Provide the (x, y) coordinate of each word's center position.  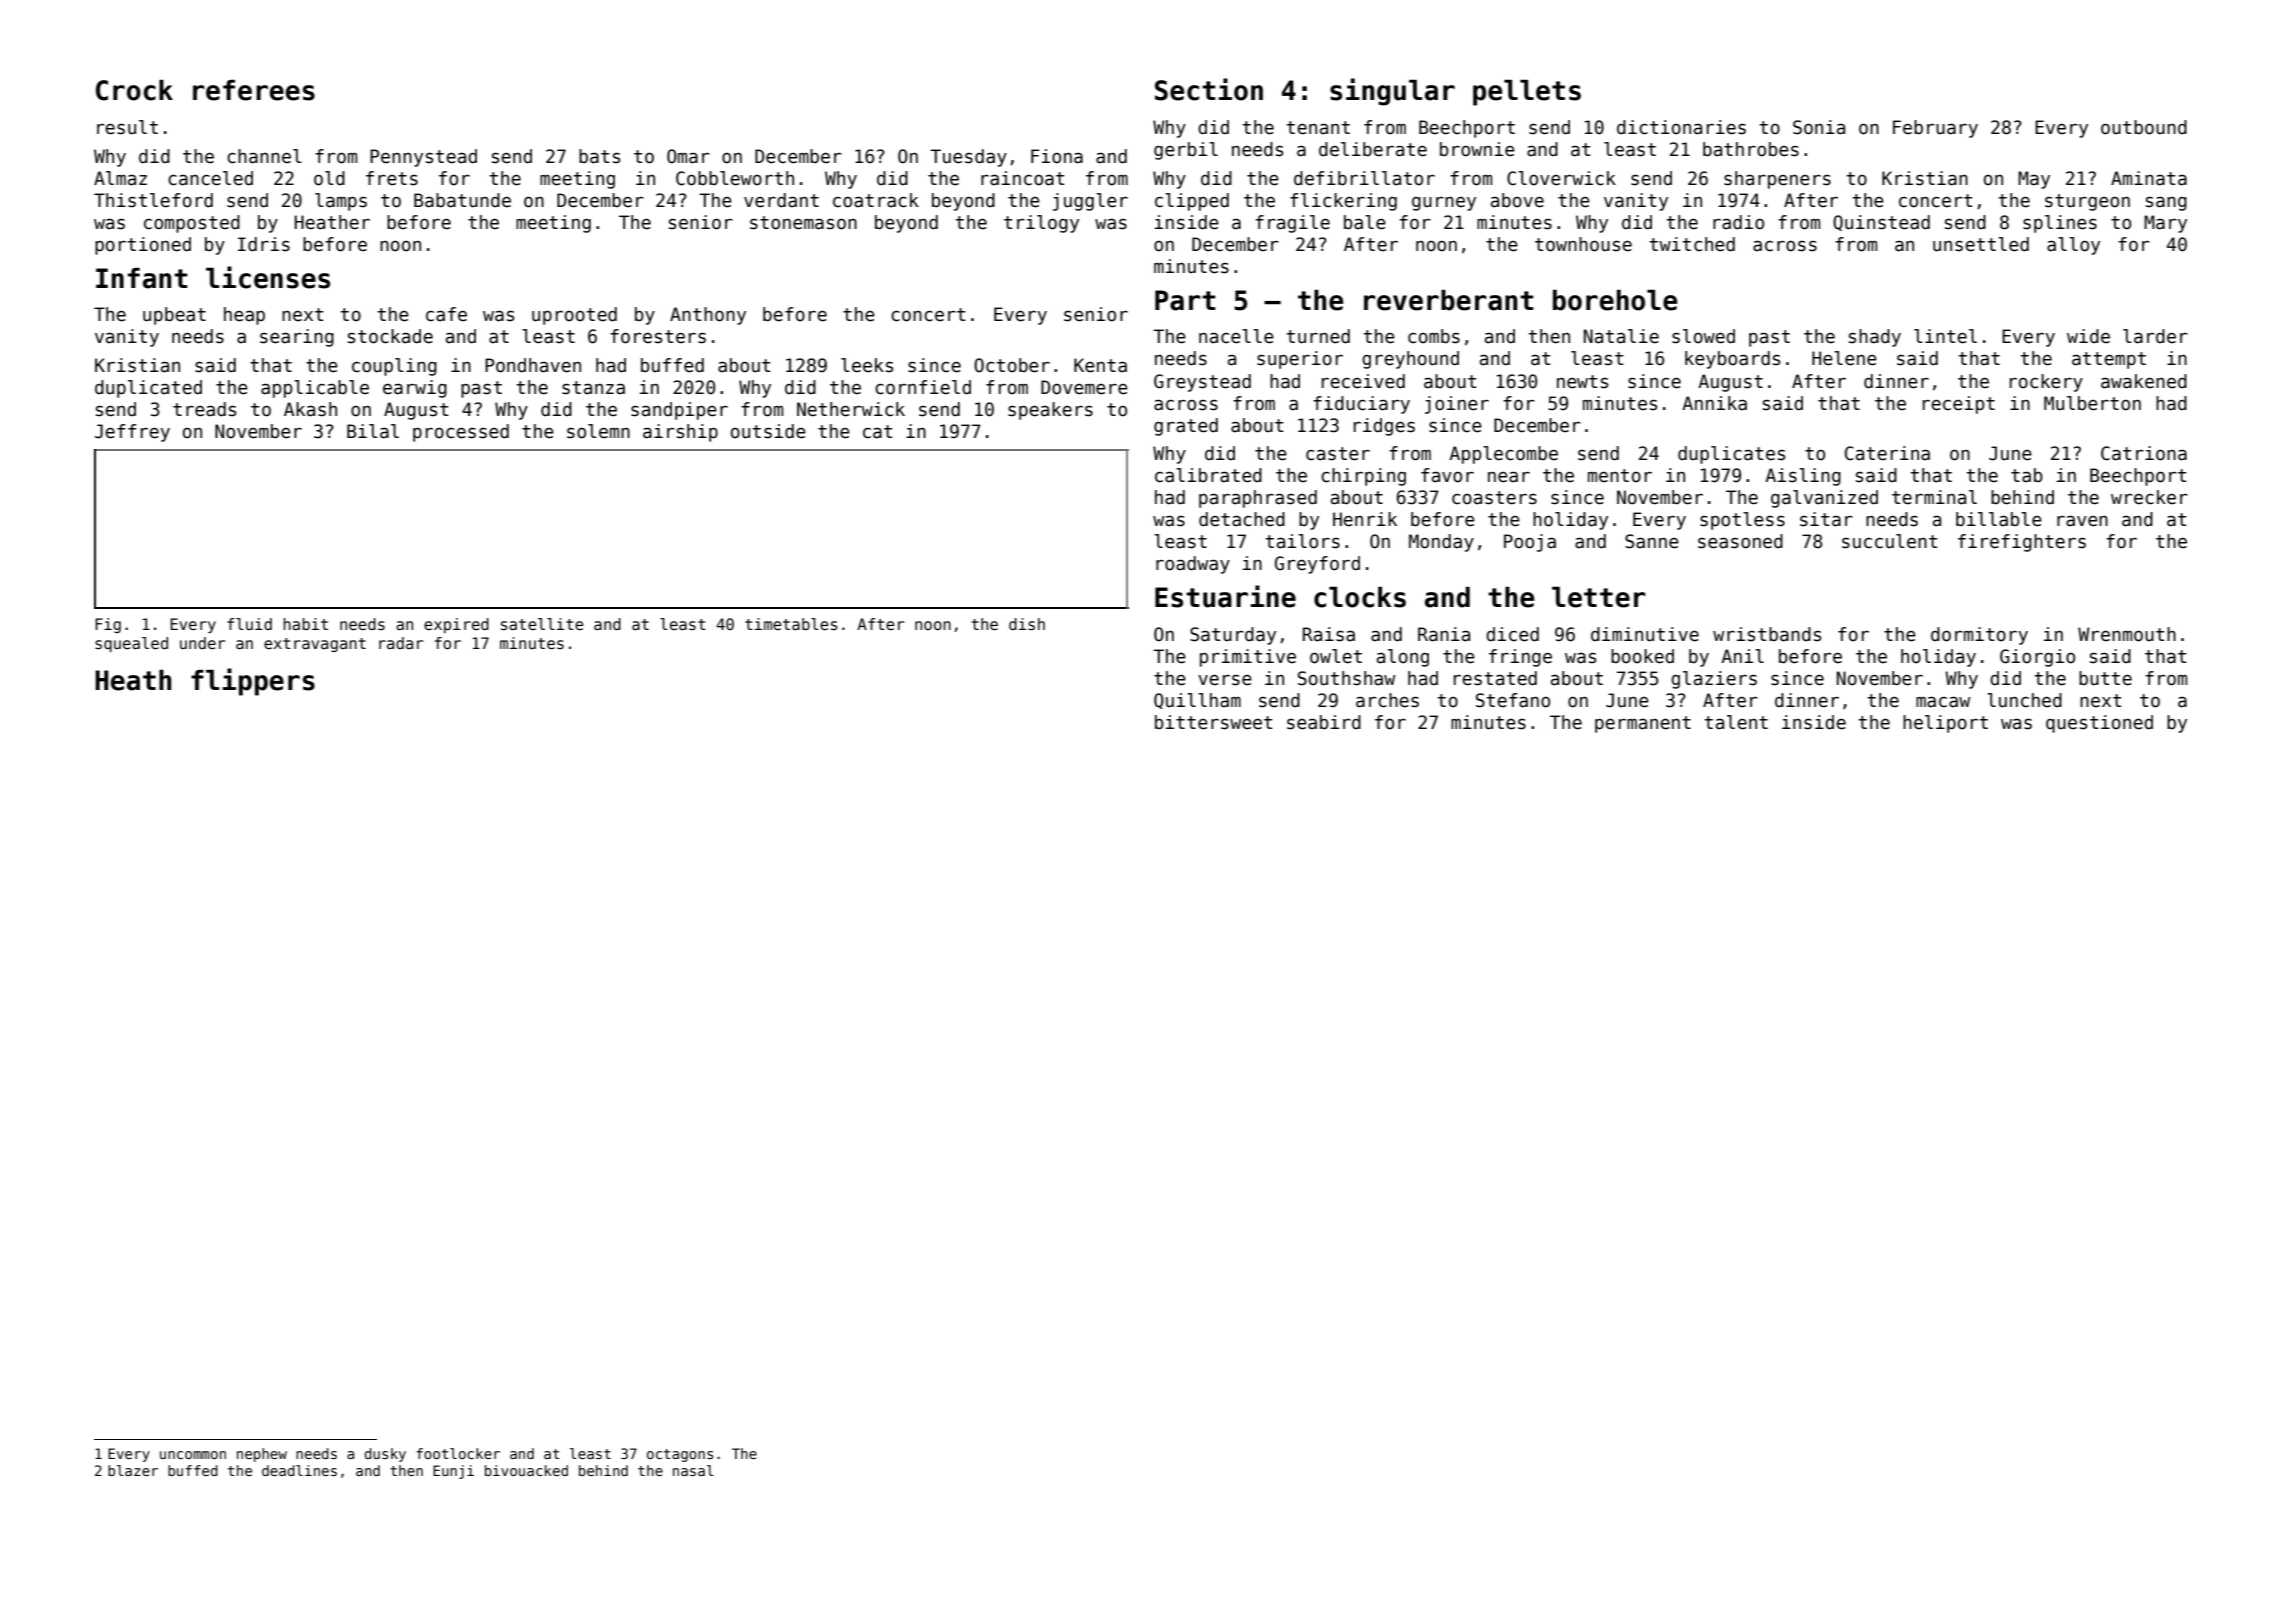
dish (1027, 624)
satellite (542, 624)
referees (254, 90)
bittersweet (1214, 722)
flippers (253, 682)
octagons (680, 1455)
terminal (1934, 497)
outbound (2144, 127)
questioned (2099, 724)
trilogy (1041, 224)
